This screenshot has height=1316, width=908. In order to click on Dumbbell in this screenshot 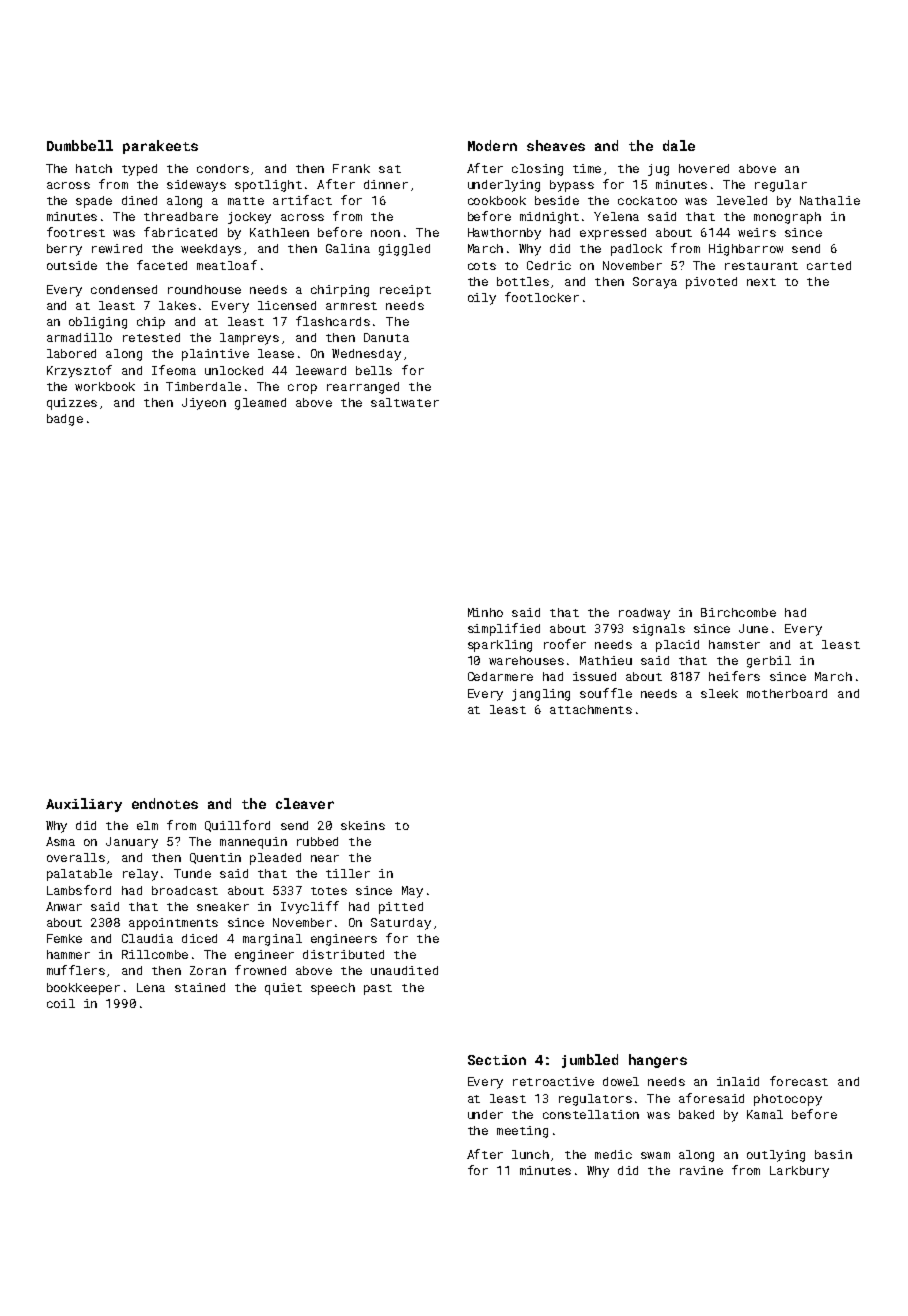, I will do `click(80, 145)`.
